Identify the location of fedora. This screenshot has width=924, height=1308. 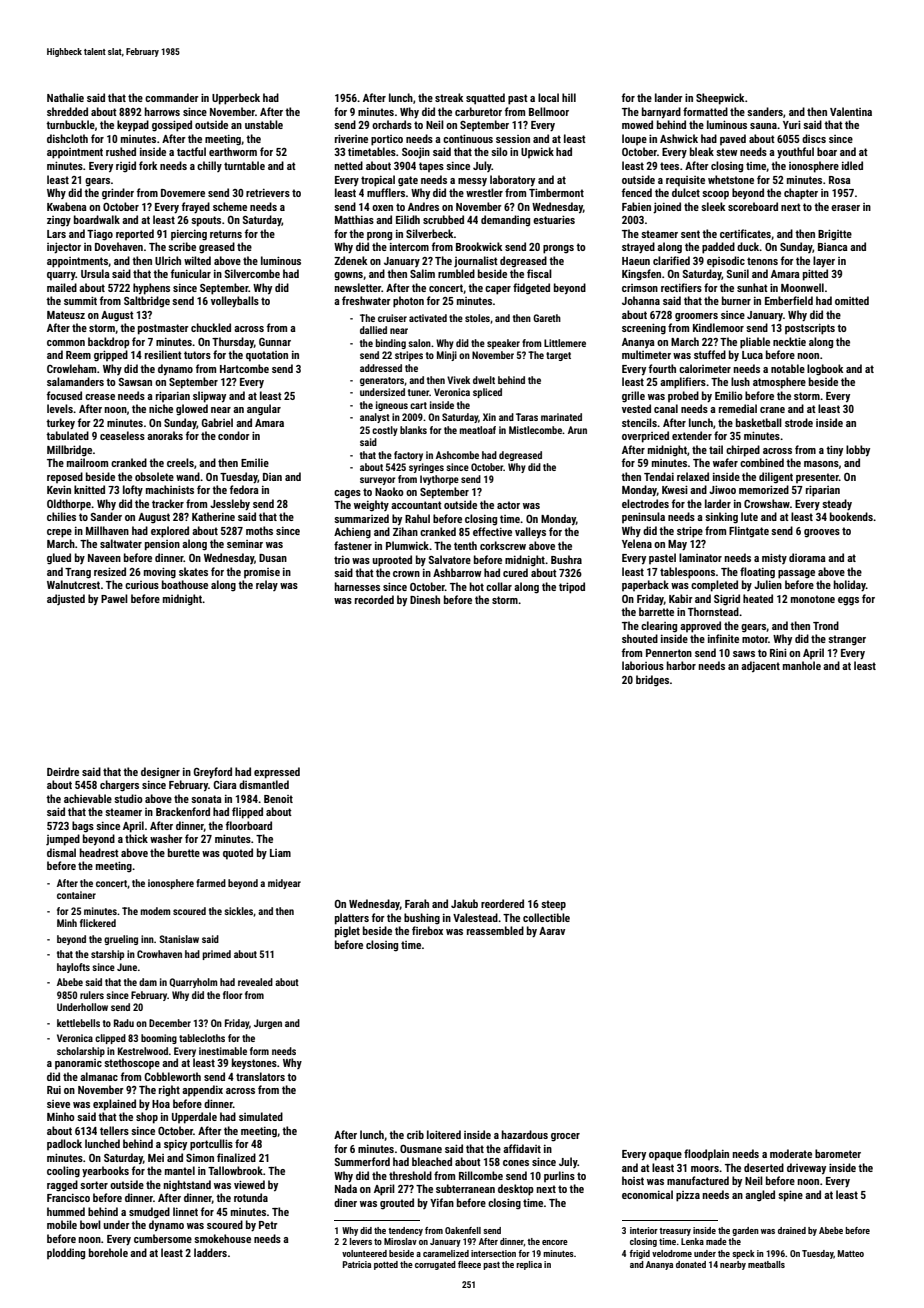
(244, 489).
